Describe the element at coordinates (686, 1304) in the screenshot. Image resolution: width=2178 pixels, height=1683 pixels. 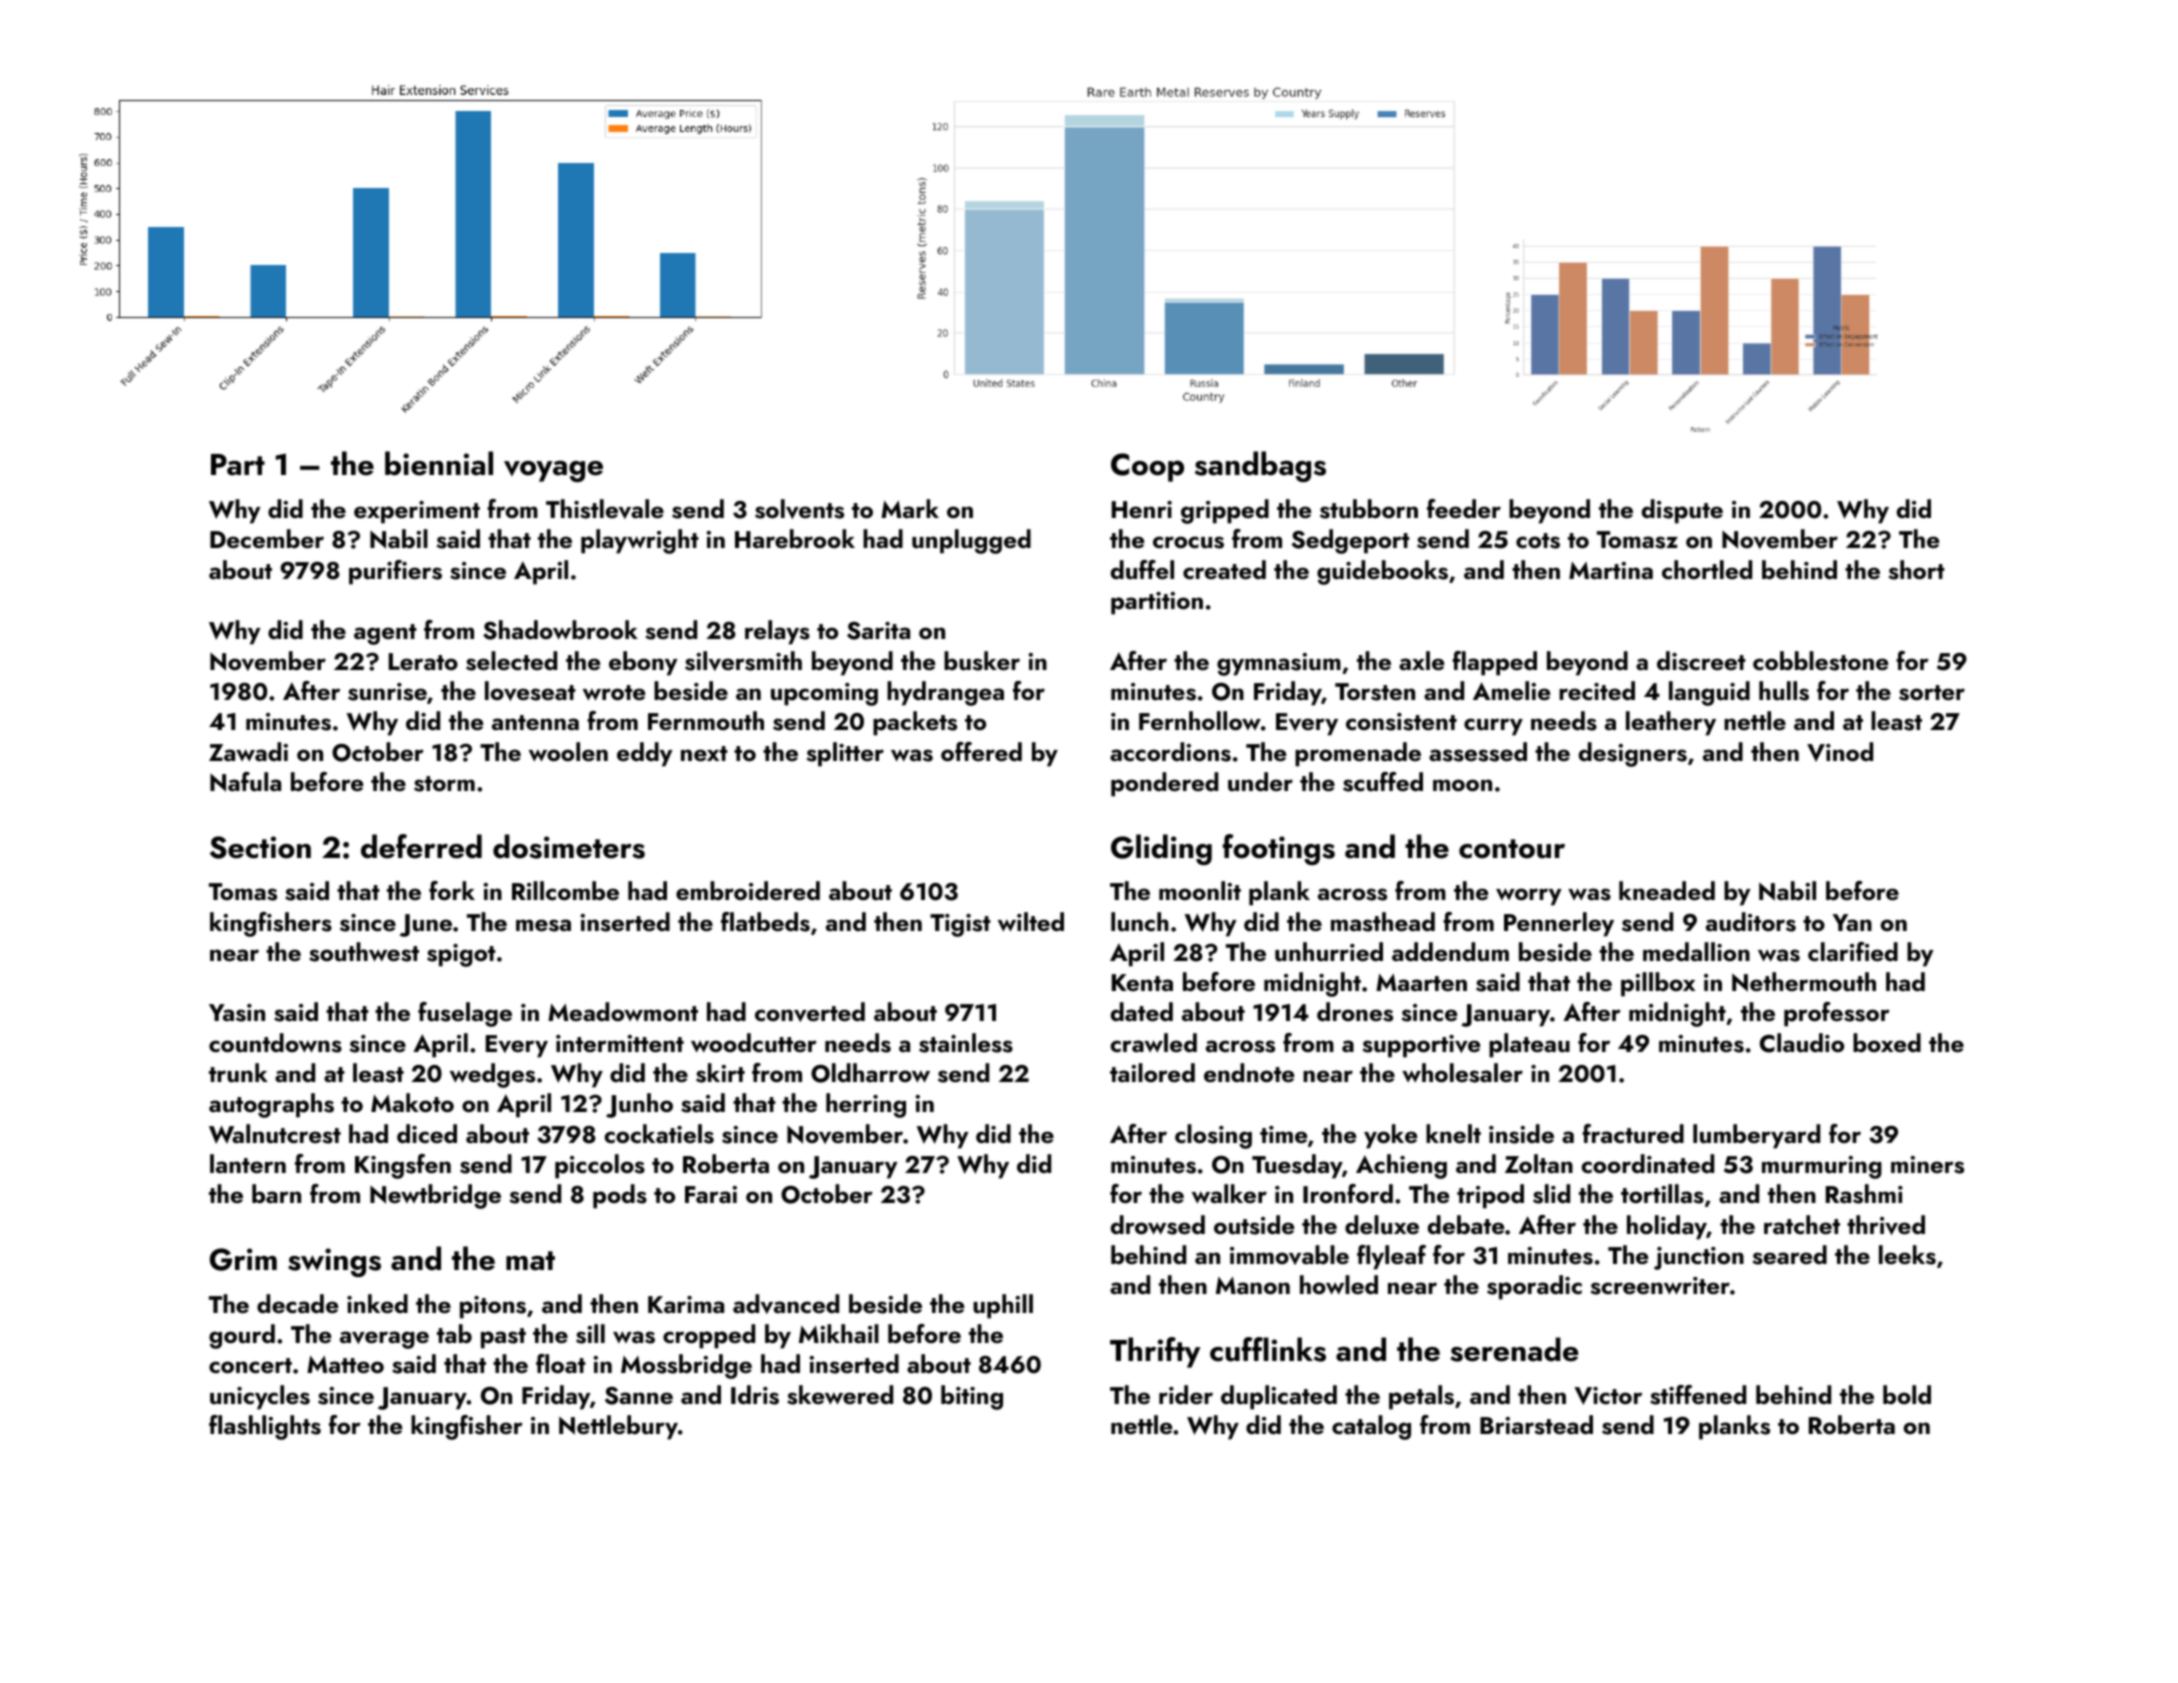
I see `Karima` at that location.
